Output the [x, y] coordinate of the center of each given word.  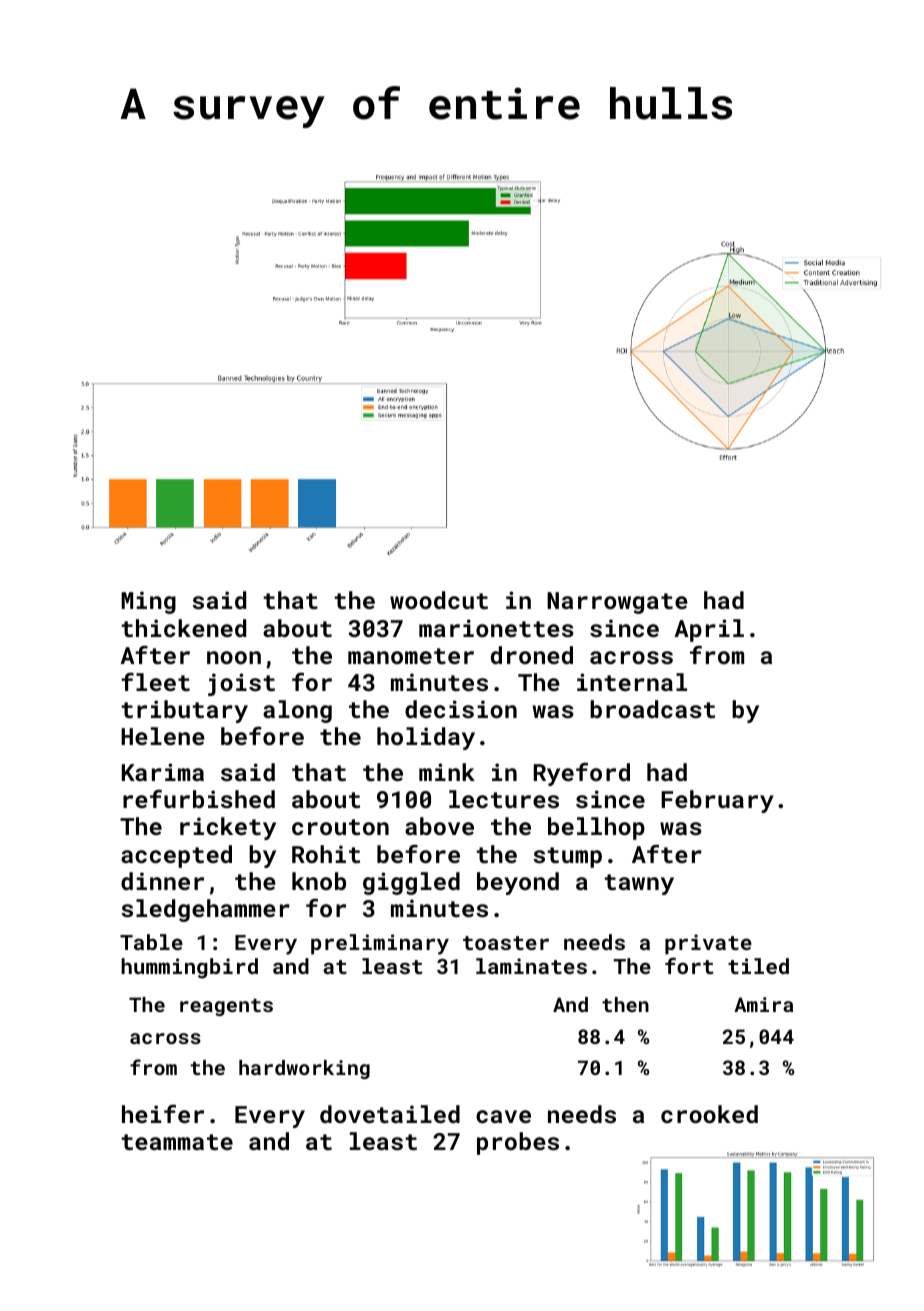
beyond [518, 883]
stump [567, 857]
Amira [763, 1004]
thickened [183, 628]
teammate [177, 1142]
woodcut [439, 600]
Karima [163, 772]
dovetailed [390, 1114]
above [439, 826]
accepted [176, 856]
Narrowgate [617, 603]
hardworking [304, 1069]
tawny [639, 884]
